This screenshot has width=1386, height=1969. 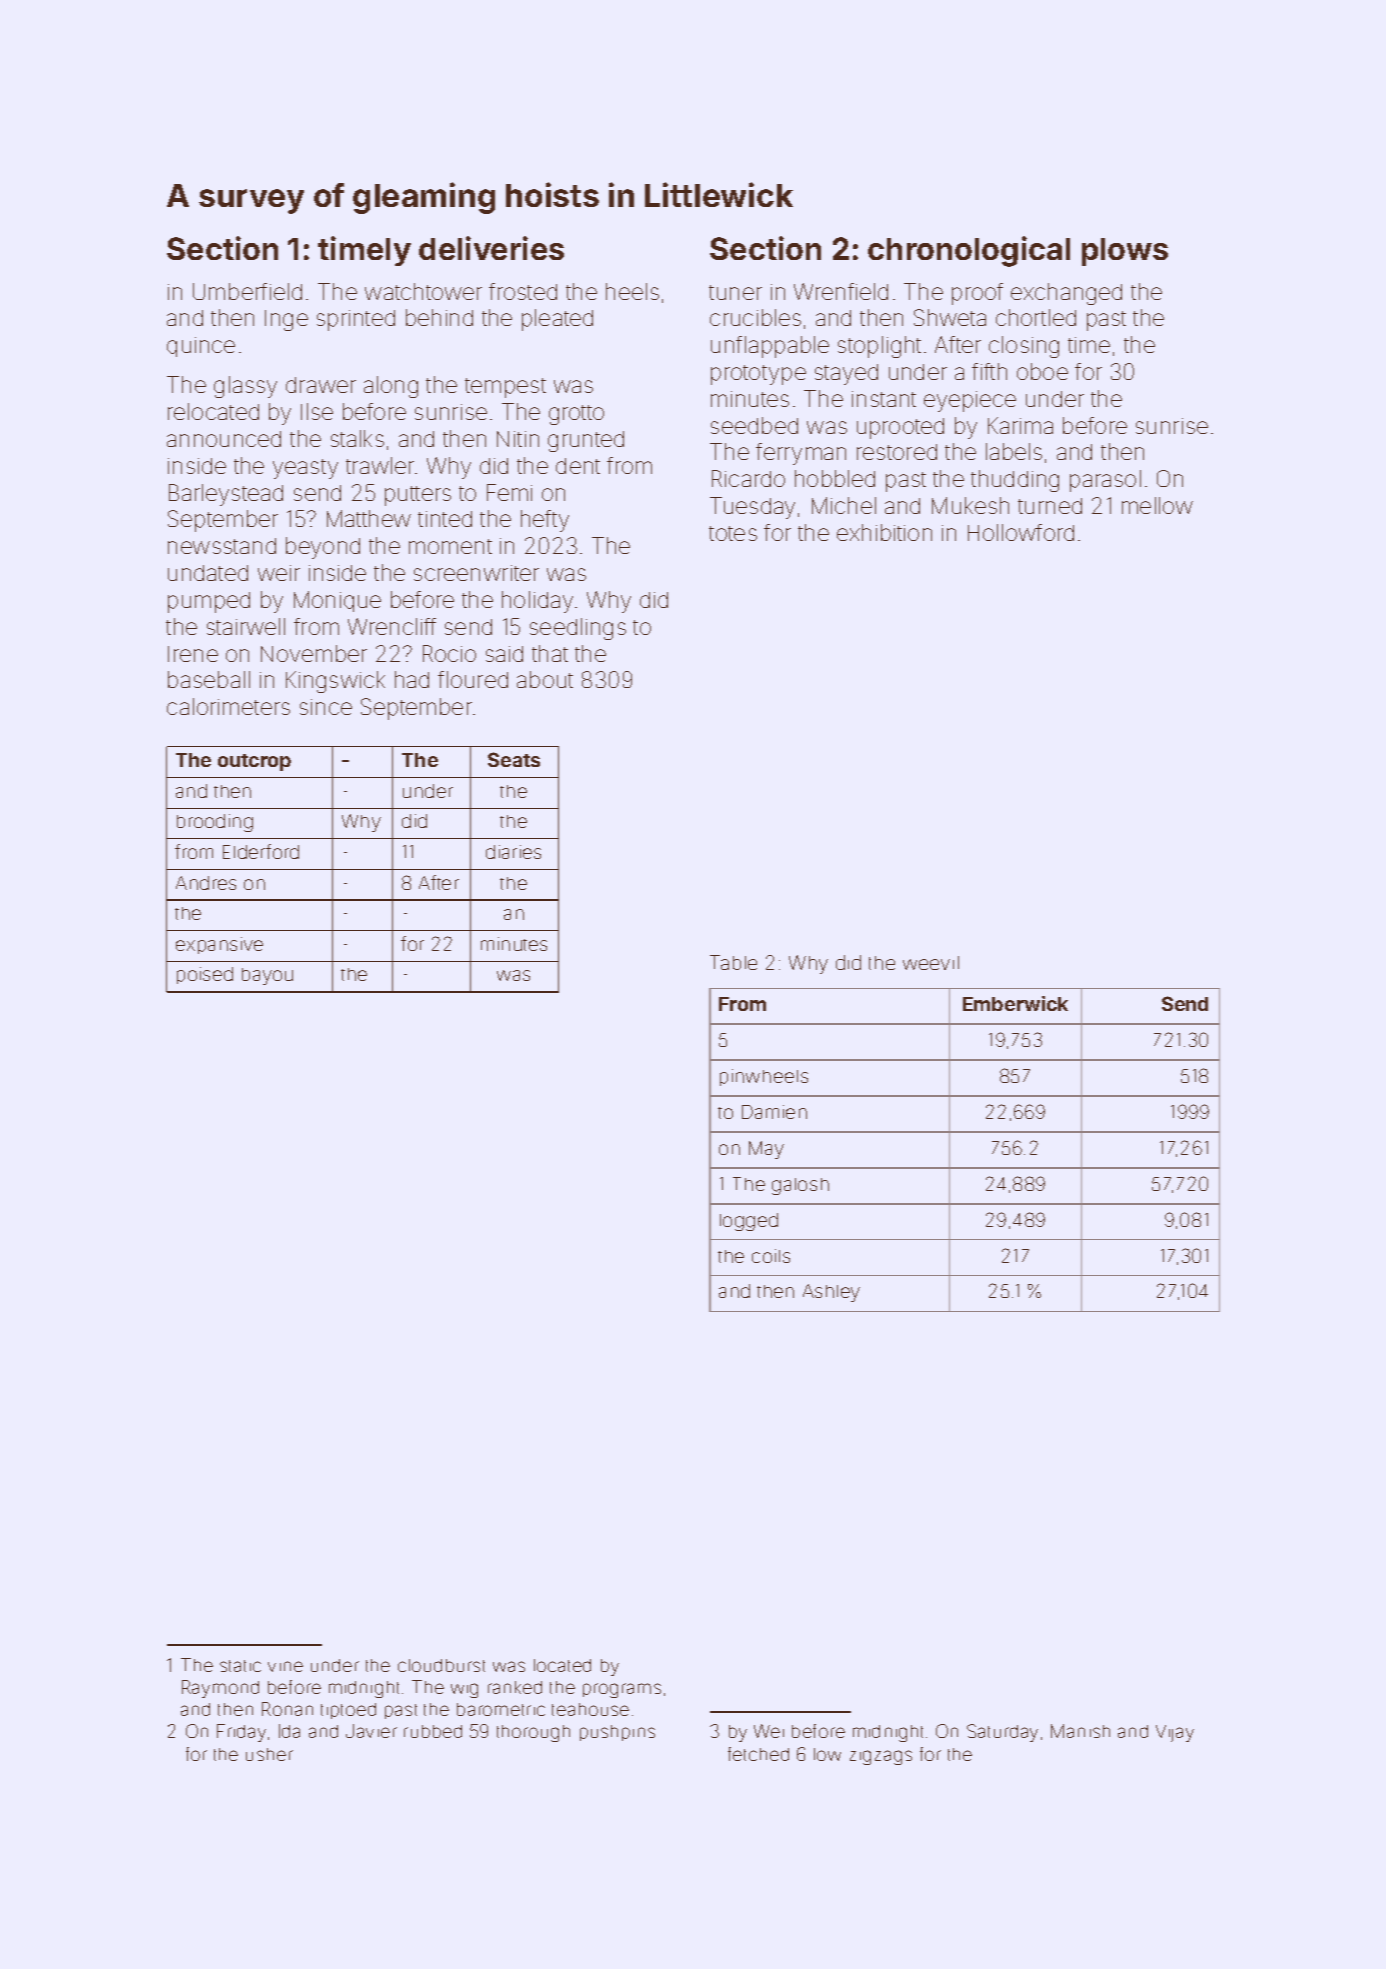 What do you see at coordinates (771, 1256) in the screenshot?
I see `coils` at bounding box center [771, 1256].
